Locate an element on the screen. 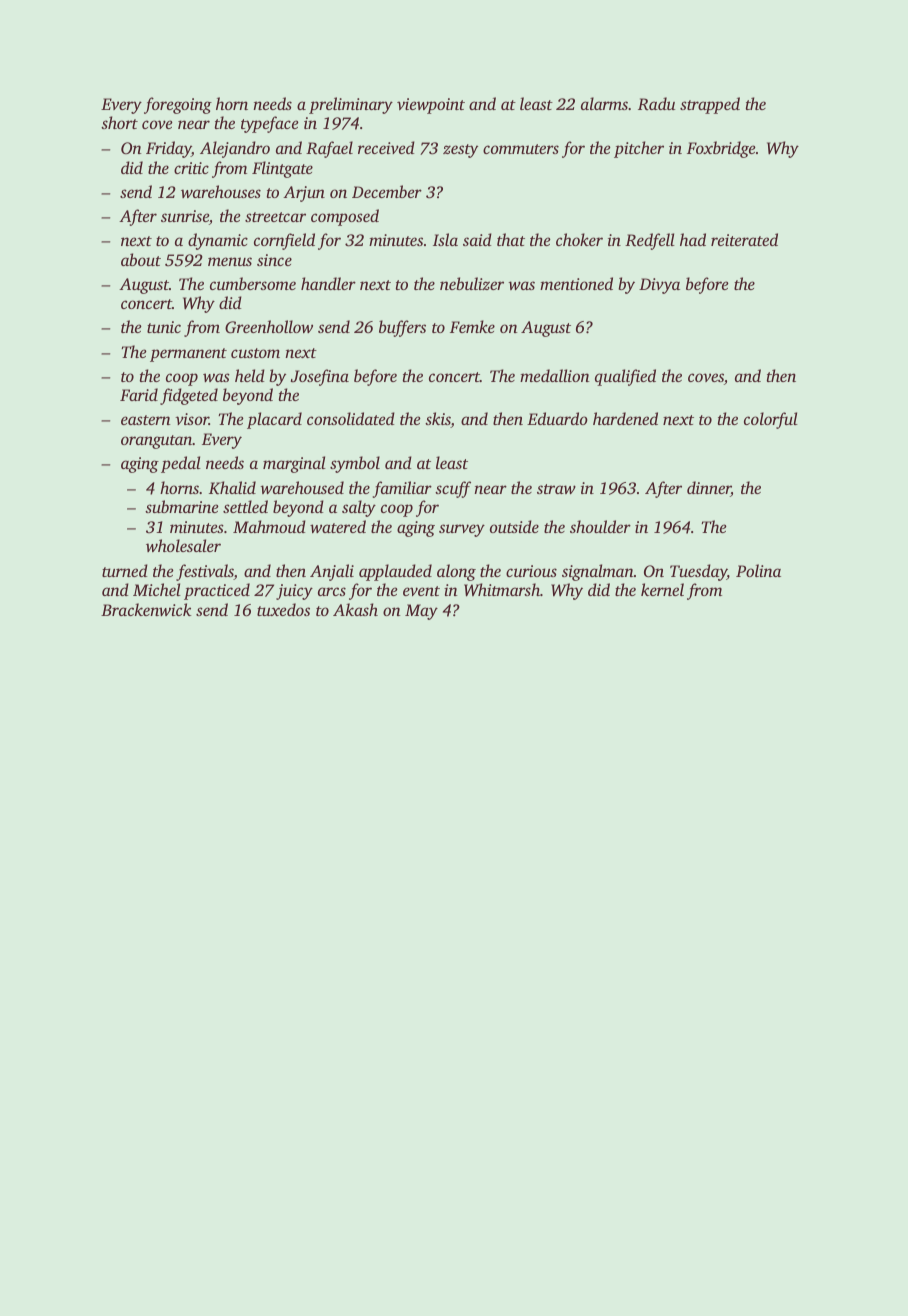  straw is located at coordinates (556, 489).
